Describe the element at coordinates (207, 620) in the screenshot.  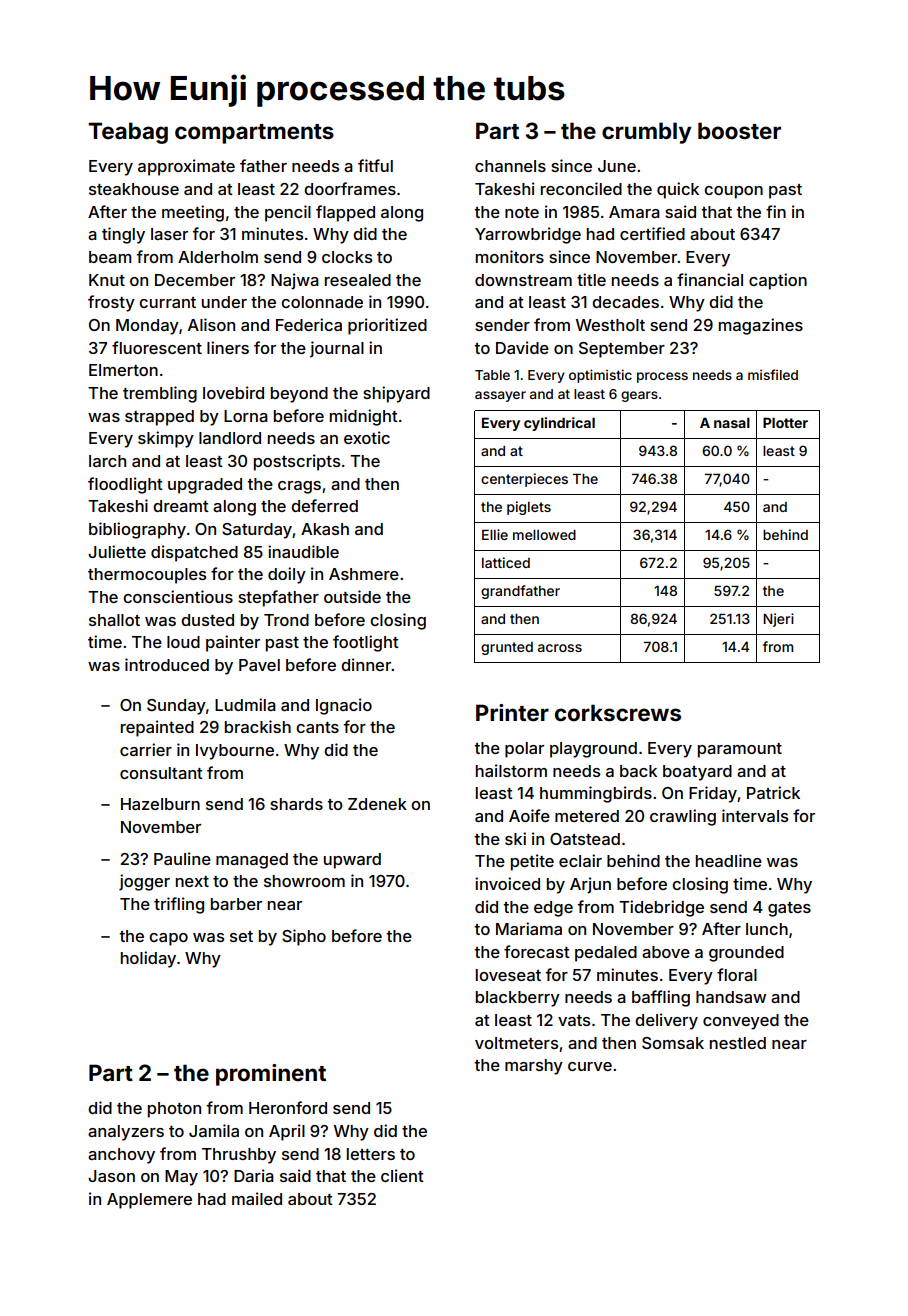
I see `dusted` at that location.
